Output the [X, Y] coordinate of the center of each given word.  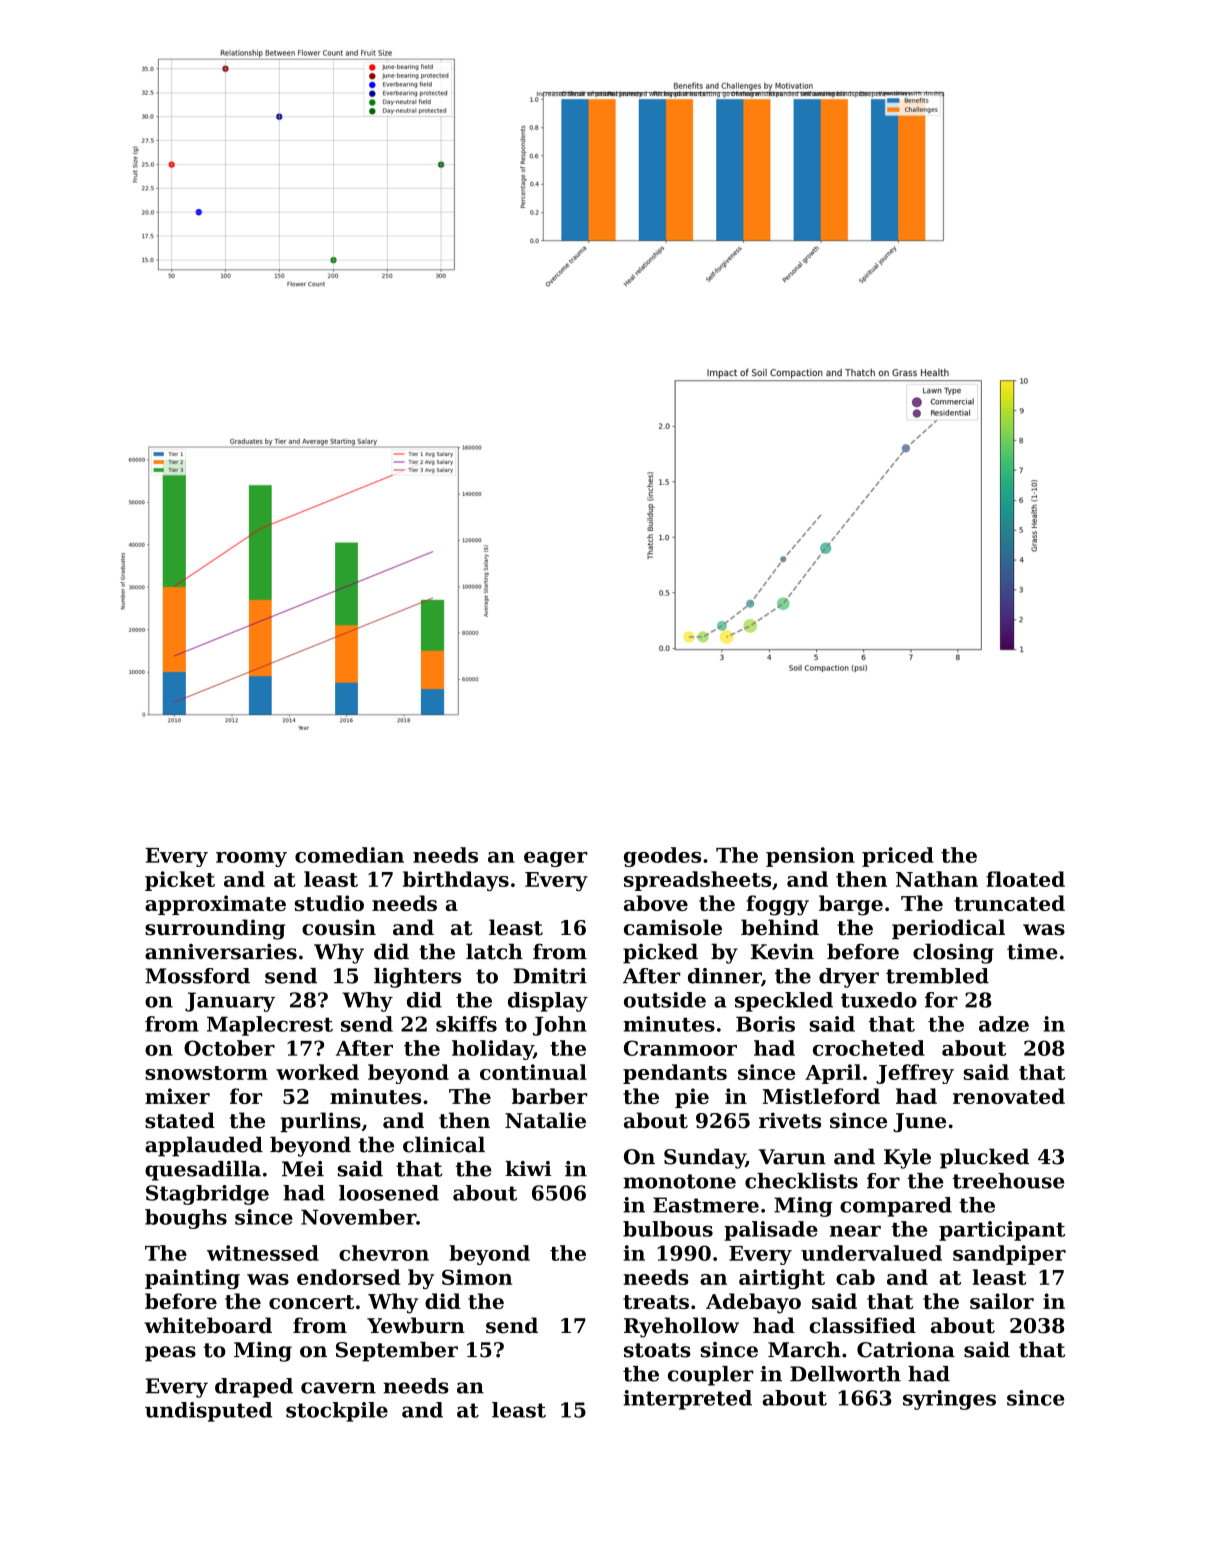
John [560, 1026]
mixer [177, 1096]
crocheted [869, 1048]
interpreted [687, 1400]
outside [665, 1000]
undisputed [208, 1412]
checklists [801, 1181]
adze [1004, 1024]
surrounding [215, 929]
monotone [679, 1181]
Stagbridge [207, 1195]
